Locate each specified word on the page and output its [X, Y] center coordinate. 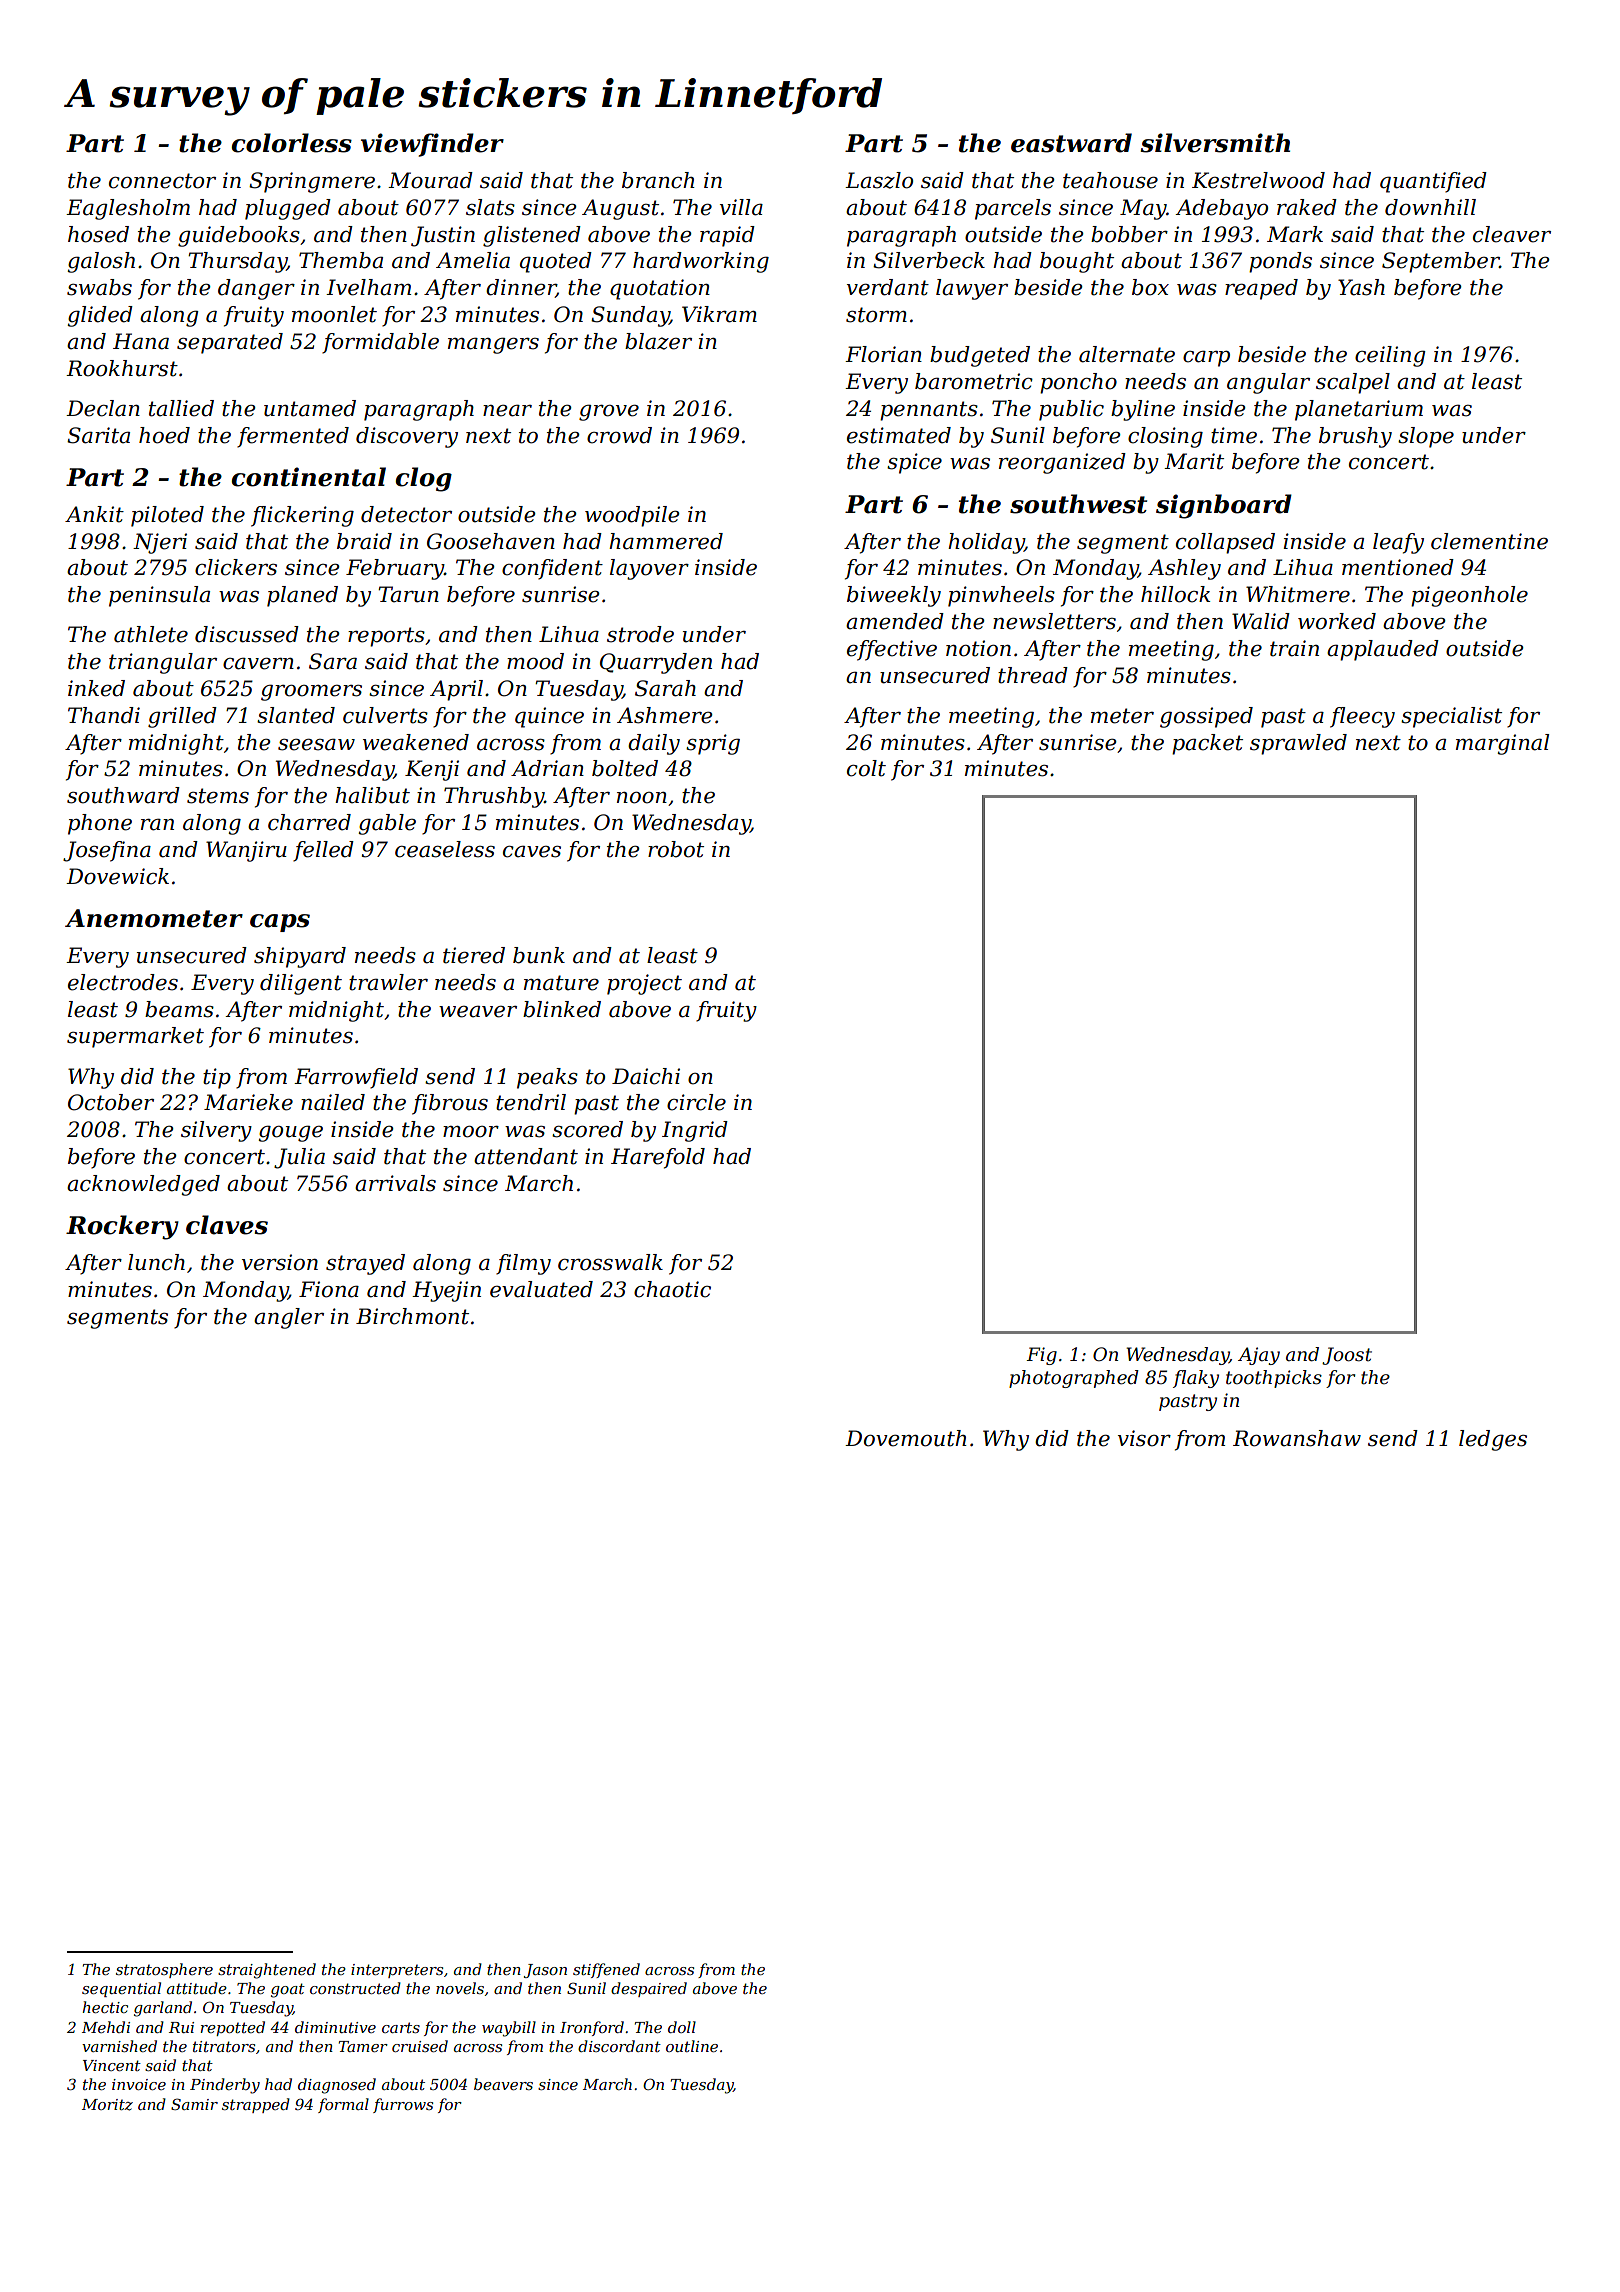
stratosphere [164, 1970]
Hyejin [446, 1291]
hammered [666, 541]
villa [741, 207]
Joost [1347, 1356]
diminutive [335, 2027]
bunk [539, 955]
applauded [1383, 650]
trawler [388, 982]
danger [256, 289]
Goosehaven [491, 541]
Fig [1041, 1356]
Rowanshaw [1297, 1438]
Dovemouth [906, 1438]
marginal [1502, 744]
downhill [1430, 207]
